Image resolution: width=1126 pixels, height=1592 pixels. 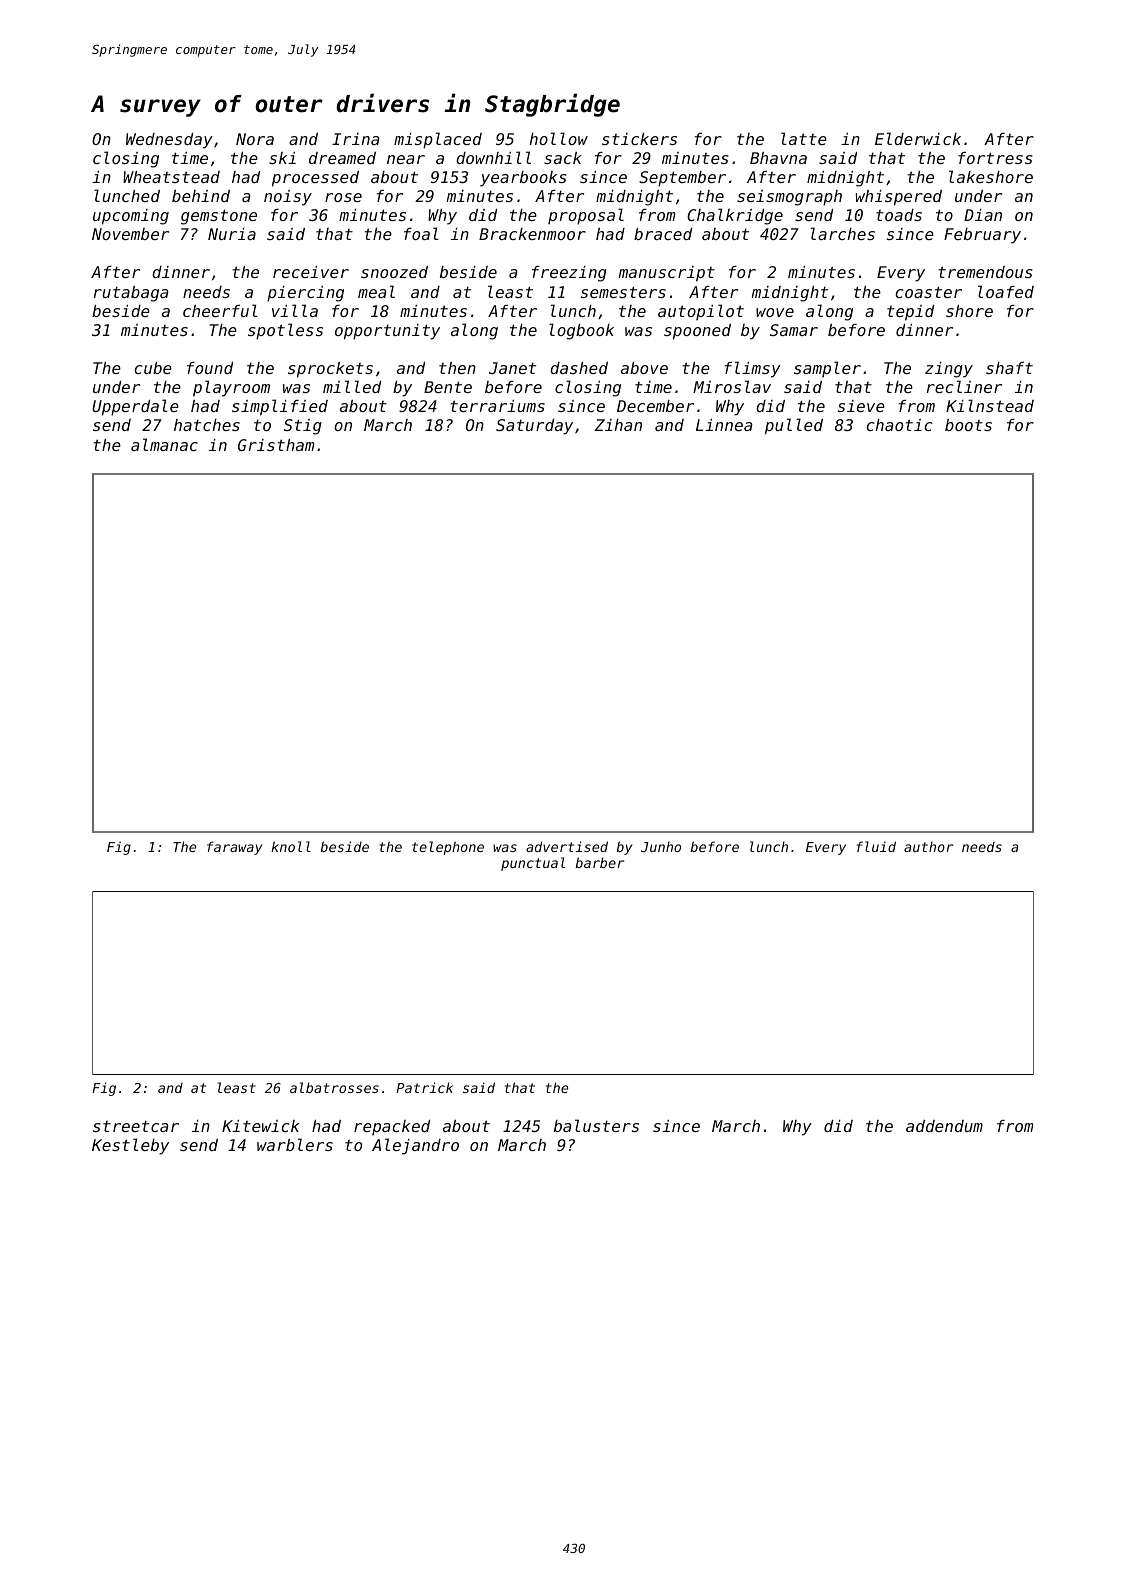 I want to click on faraway, so click(x=235, y=848).
